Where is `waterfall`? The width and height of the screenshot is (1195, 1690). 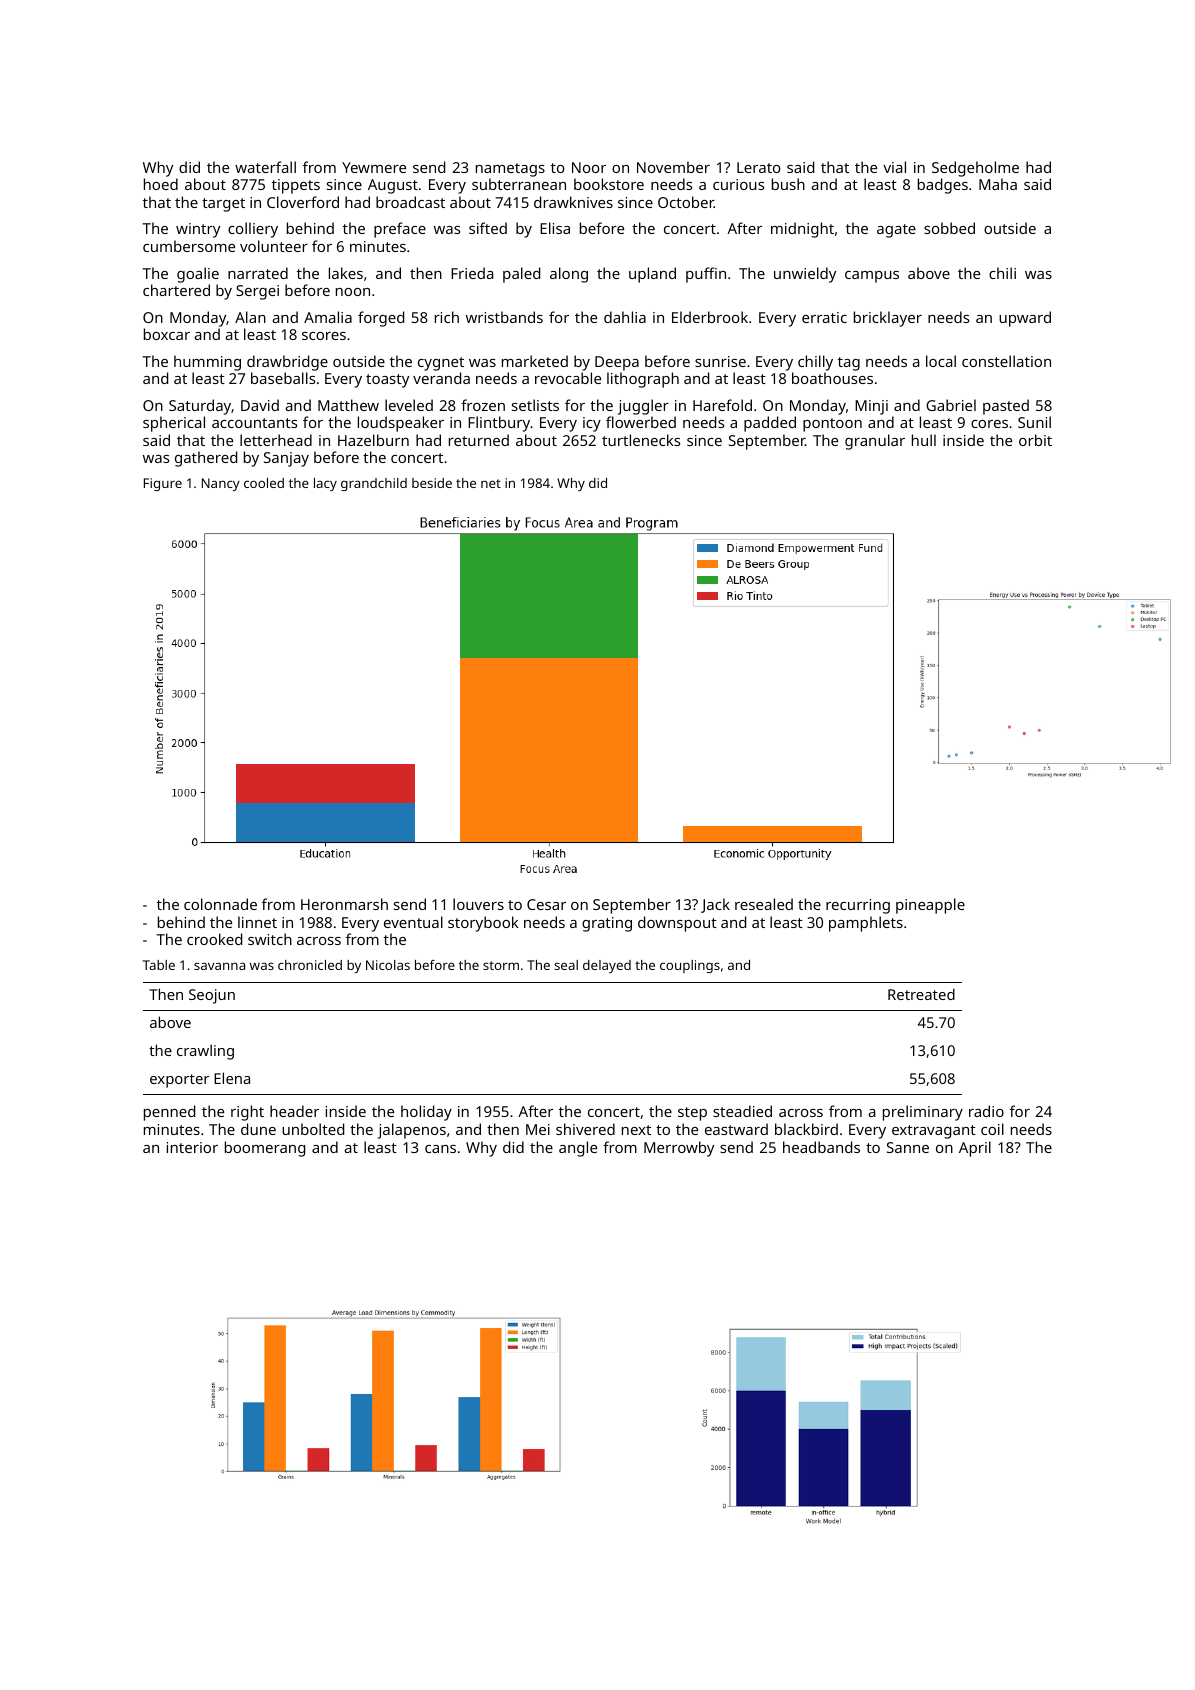
waterfall is located at coordinates (265, 167).
